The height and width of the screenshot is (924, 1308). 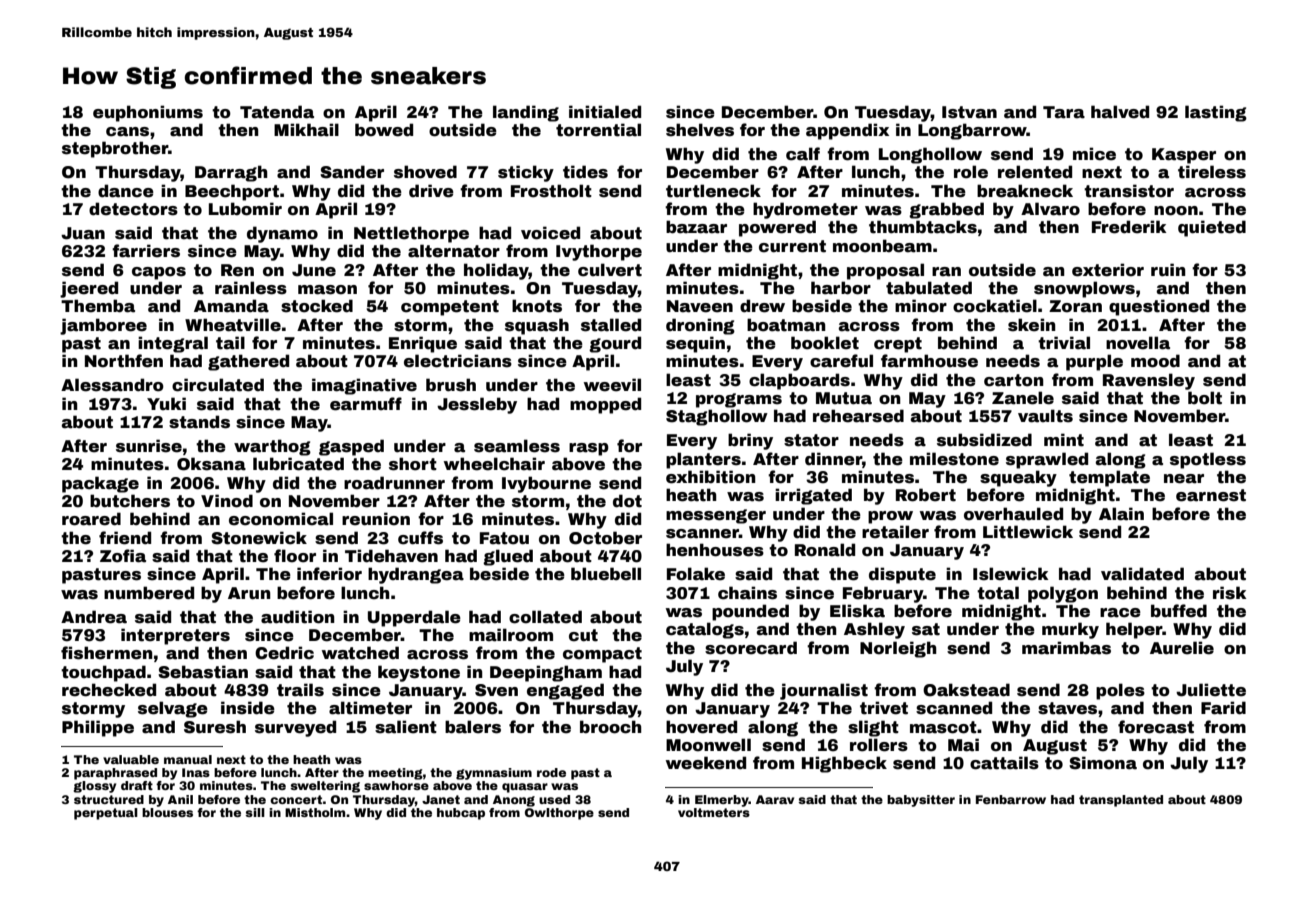 What do you see at coordinates (295, 728) in the screenshot?
I see `surveyed` at bounding box center [295, 728].
